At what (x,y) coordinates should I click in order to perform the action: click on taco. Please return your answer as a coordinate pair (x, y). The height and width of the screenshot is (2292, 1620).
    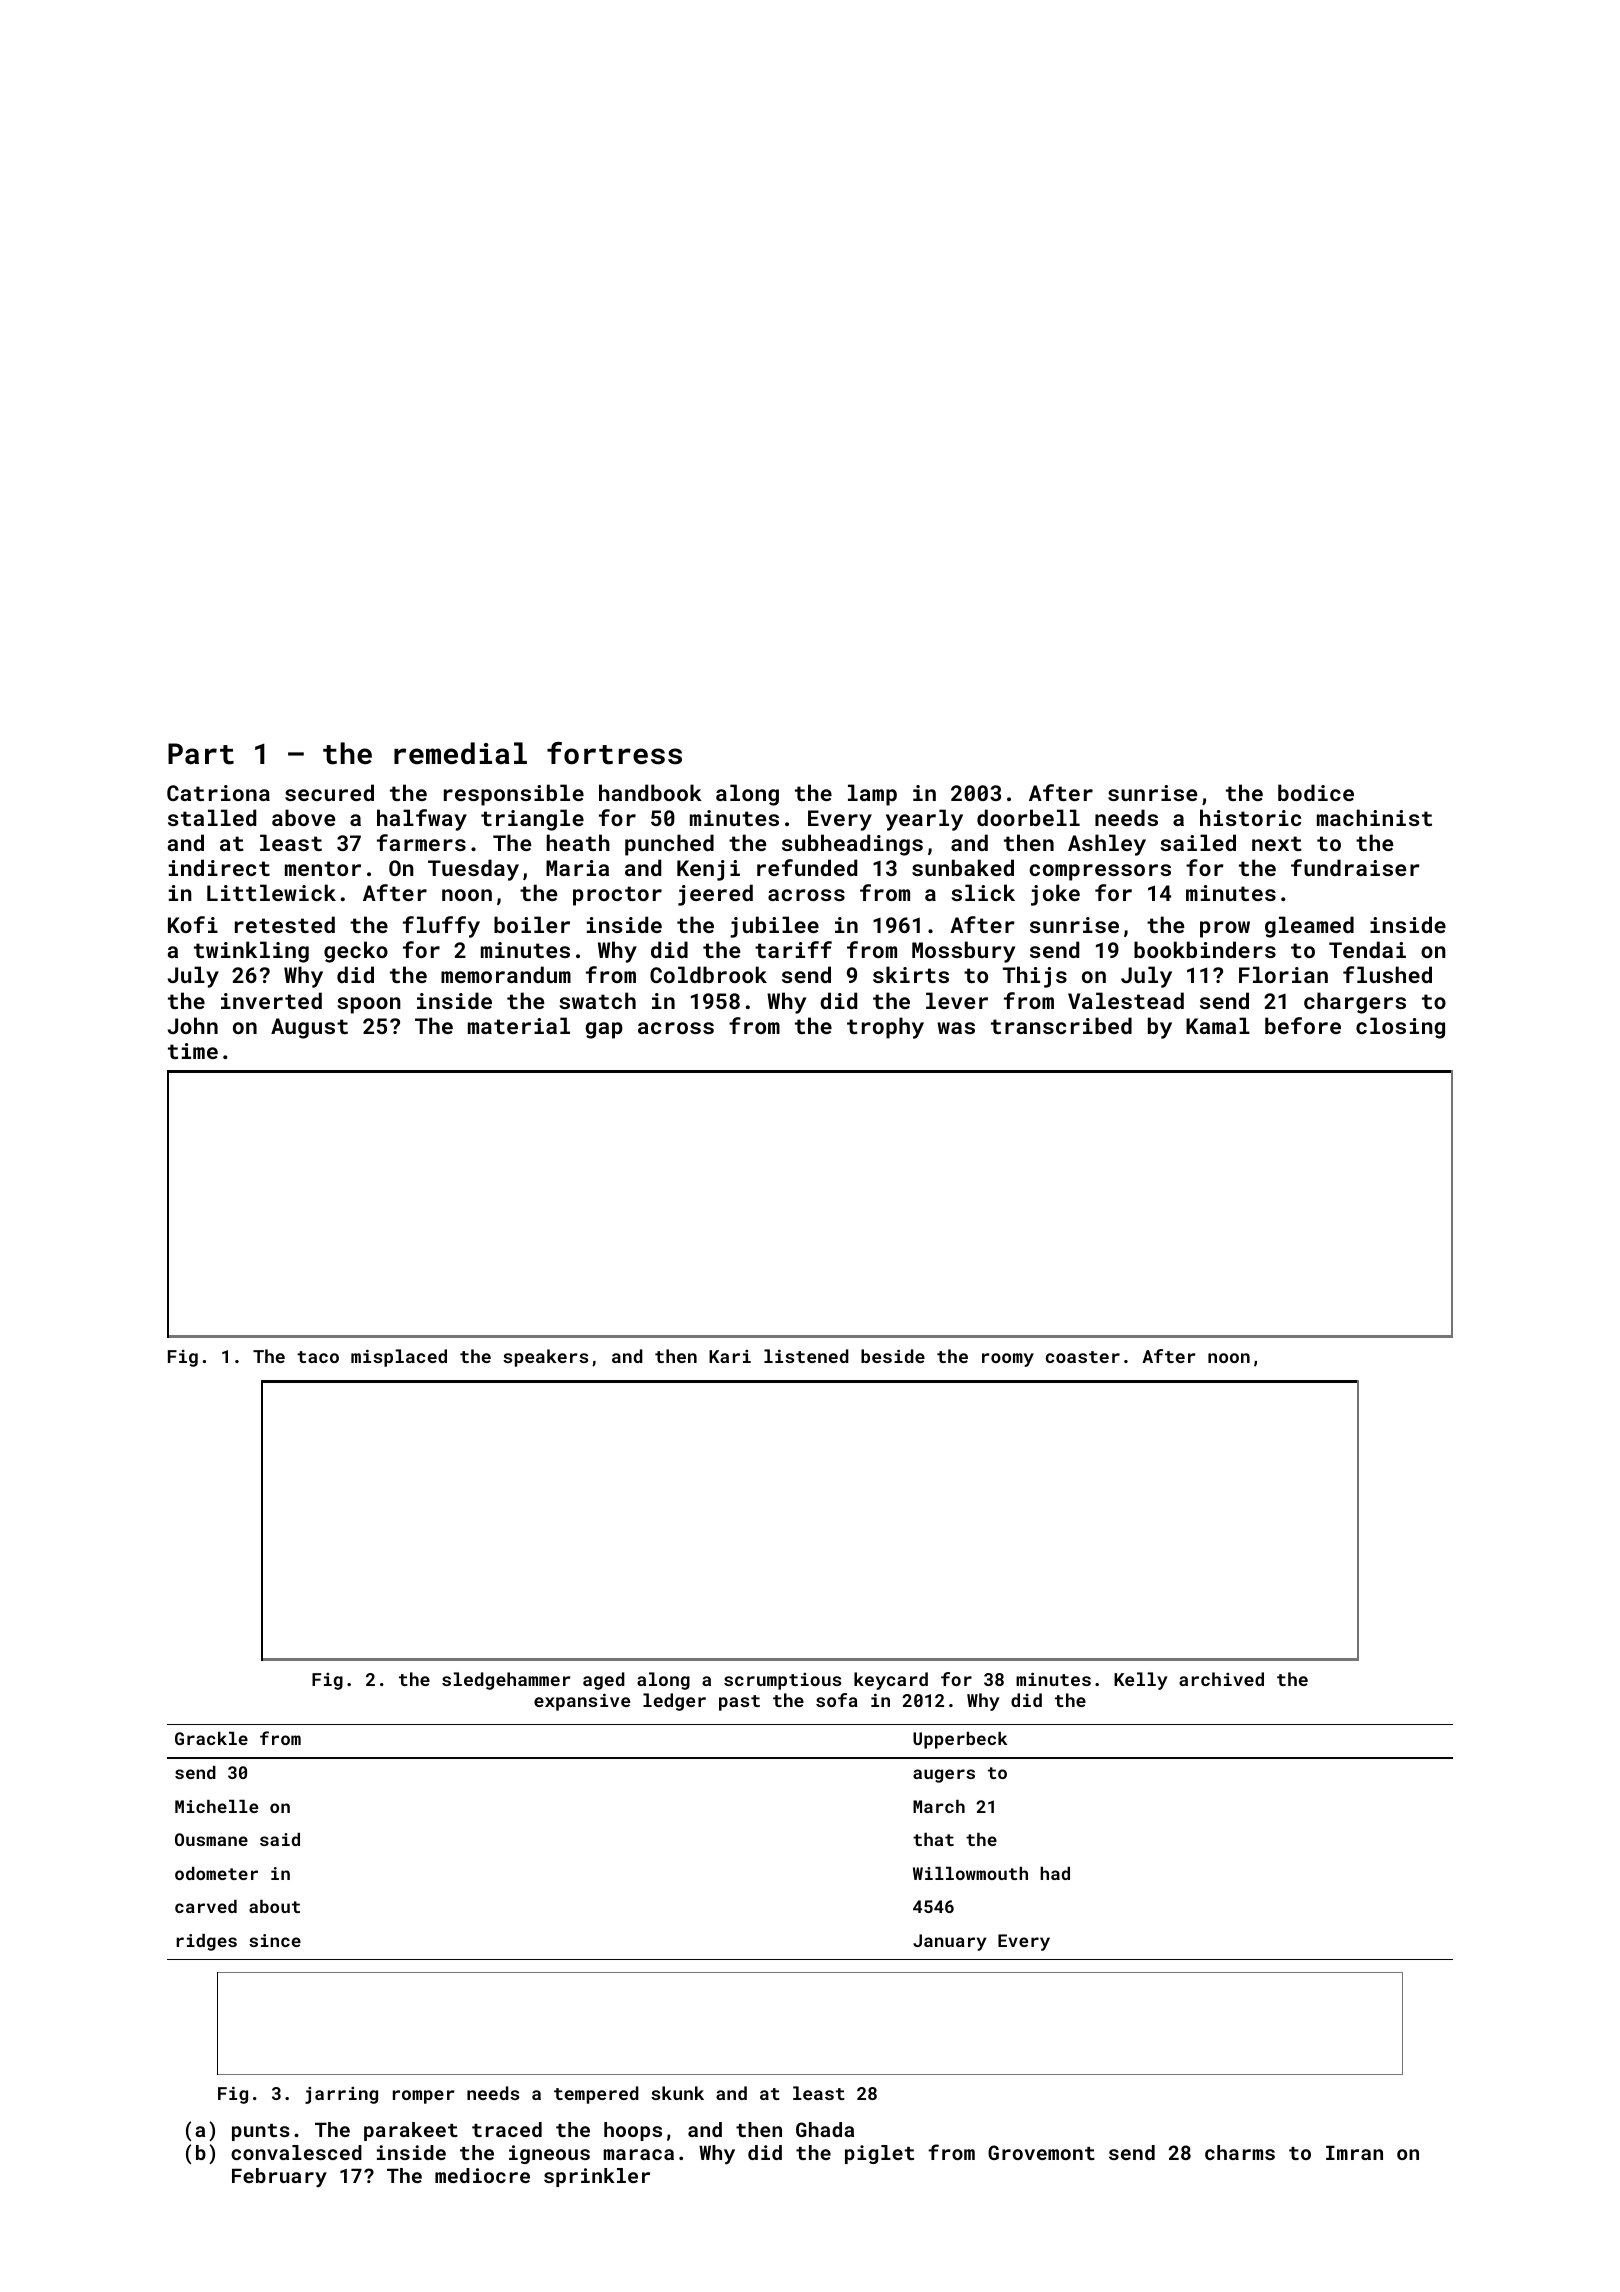
    Looking at the image, I should click on (318, 1357).
